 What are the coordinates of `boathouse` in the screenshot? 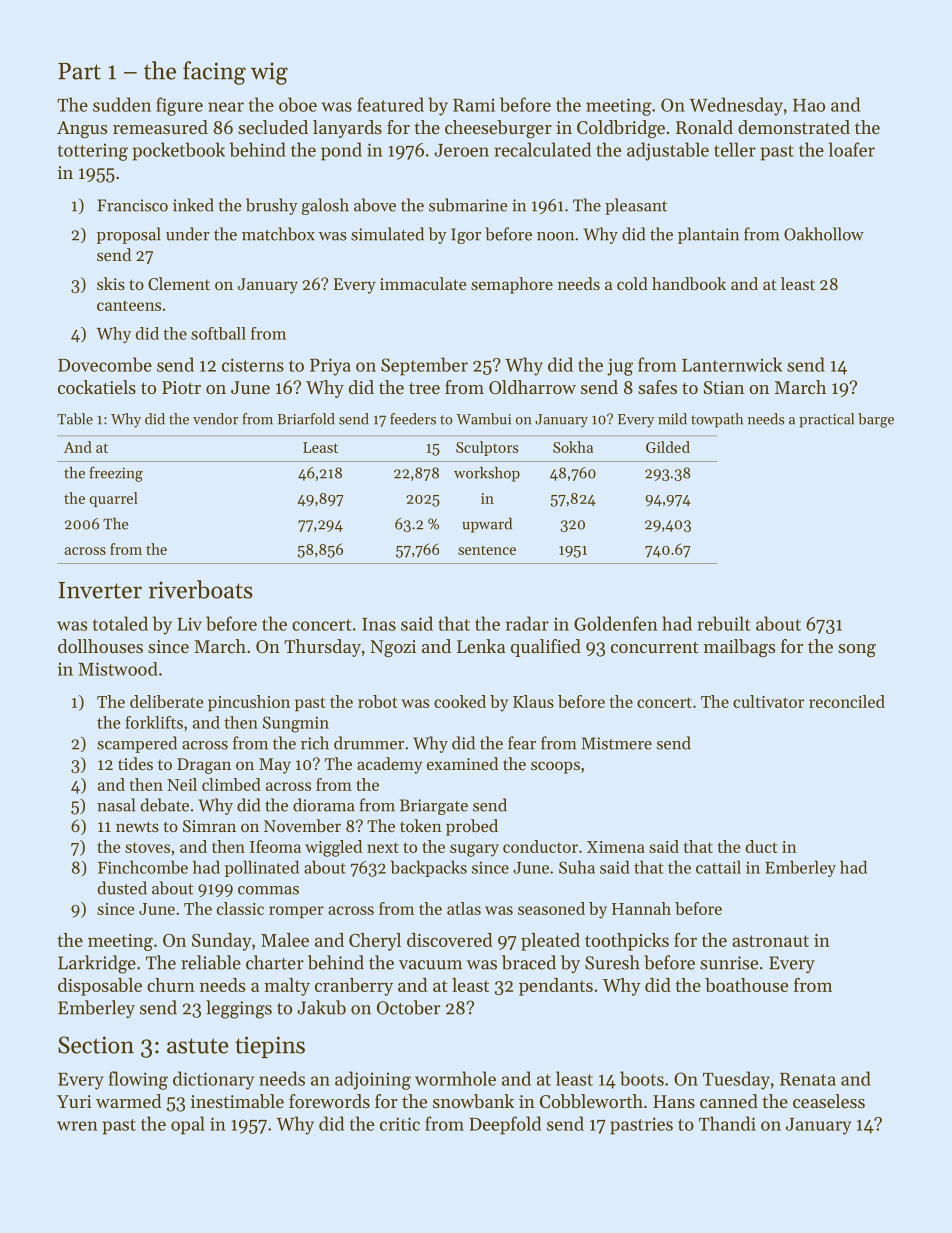 It's located at (746, 985).
